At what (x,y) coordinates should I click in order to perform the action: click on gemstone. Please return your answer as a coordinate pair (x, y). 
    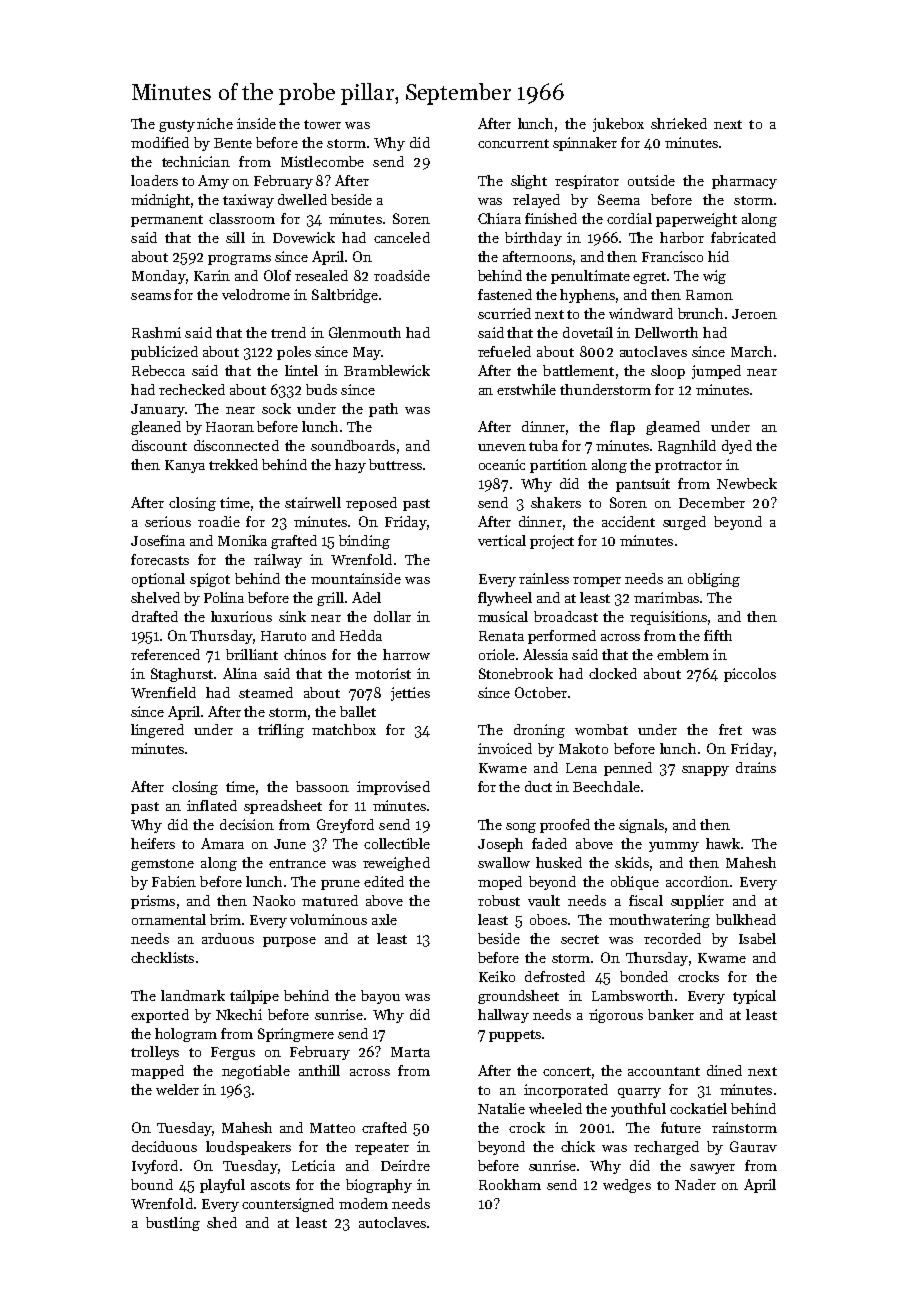
    Looking at the image, I should click on (162, 865).
